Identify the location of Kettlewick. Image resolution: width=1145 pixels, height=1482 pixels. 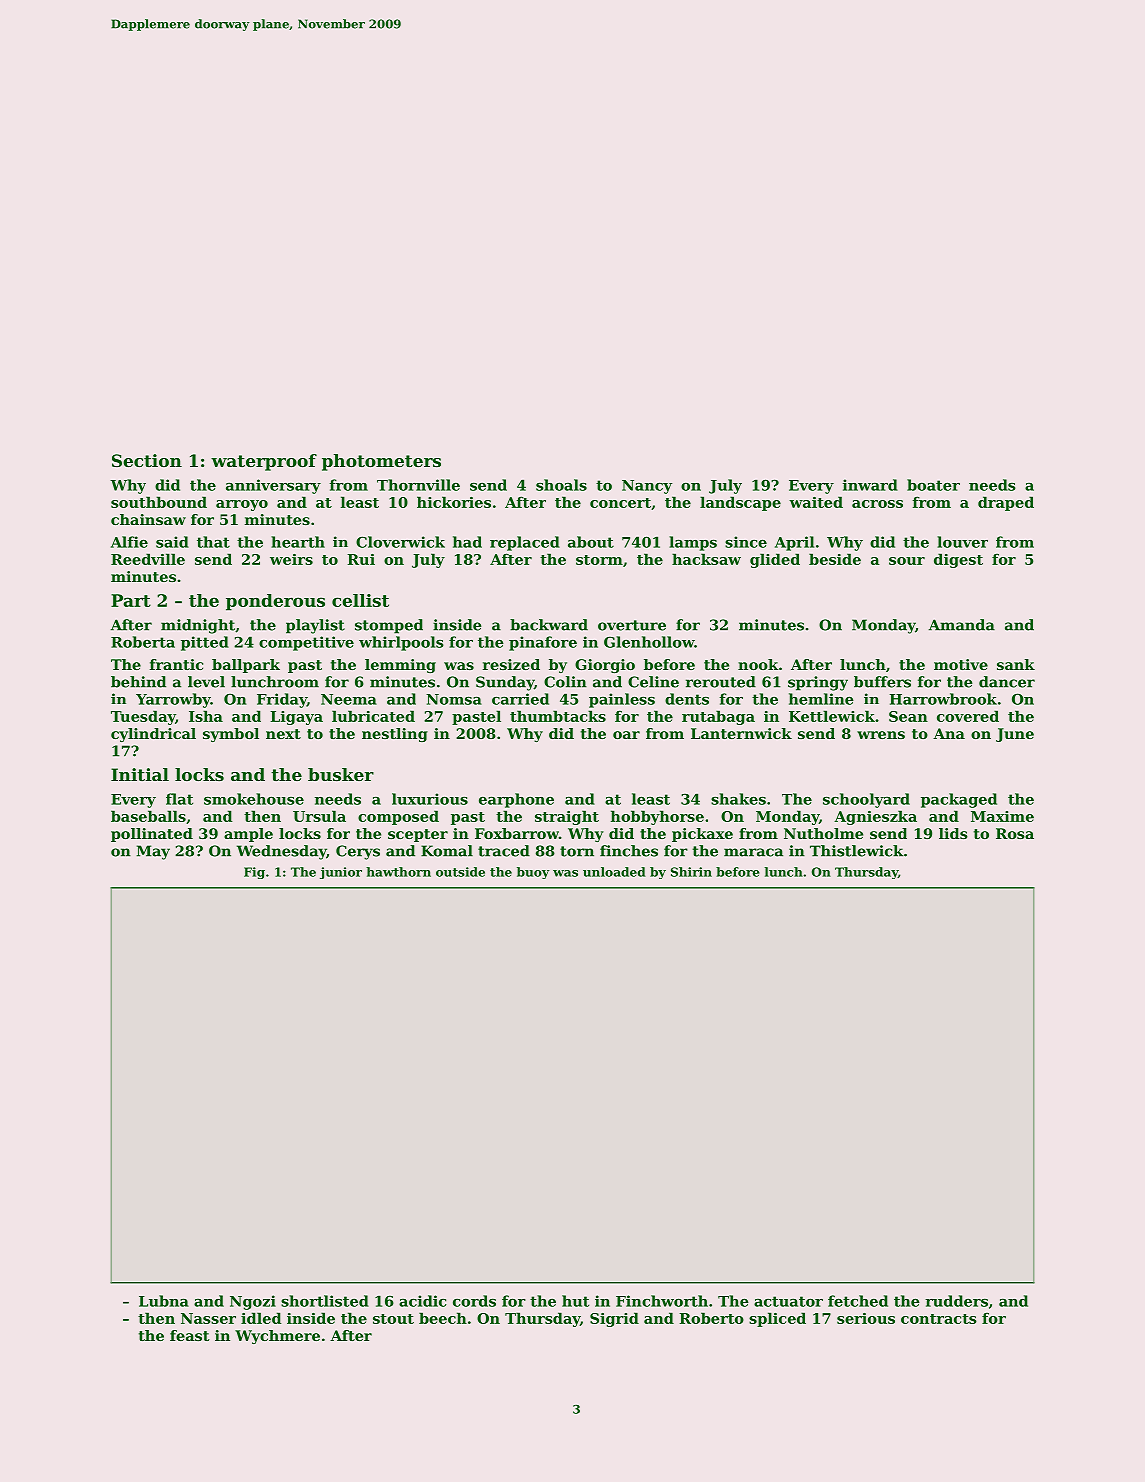
(832, 716).
